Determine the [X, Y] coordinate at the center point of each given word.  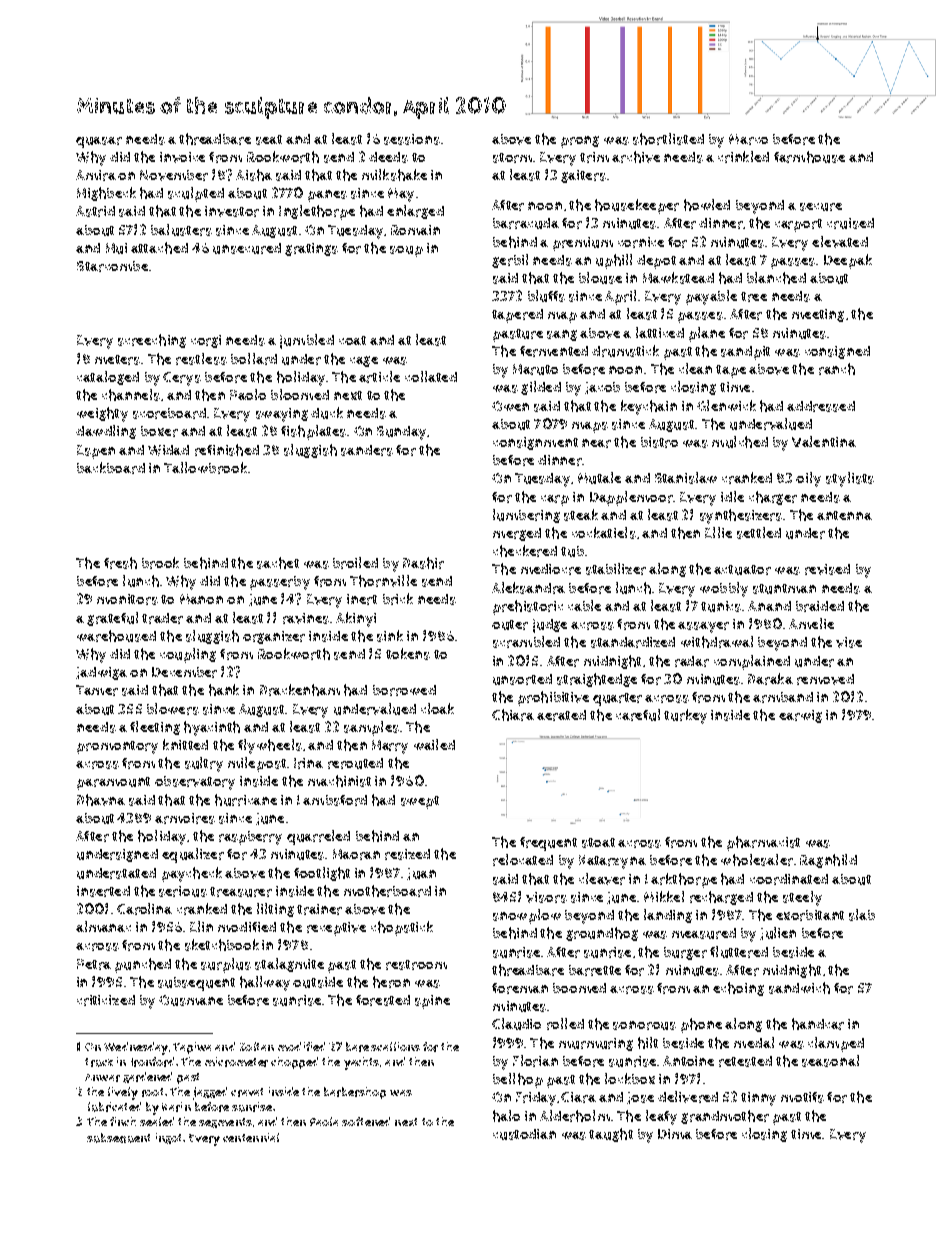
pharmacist [763, 843]
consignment [535, 443]
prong [580, 142]
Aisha [254, 175]
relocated [523, 860]
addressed [821, 406]
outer [510, 625]
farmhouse [809, 157]
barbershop [355, 1093]
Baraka [770, 679]
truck [99, 1062]
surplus [226, 965]
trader [162, 618]
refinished [227, 450]
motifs [802, 1097]
